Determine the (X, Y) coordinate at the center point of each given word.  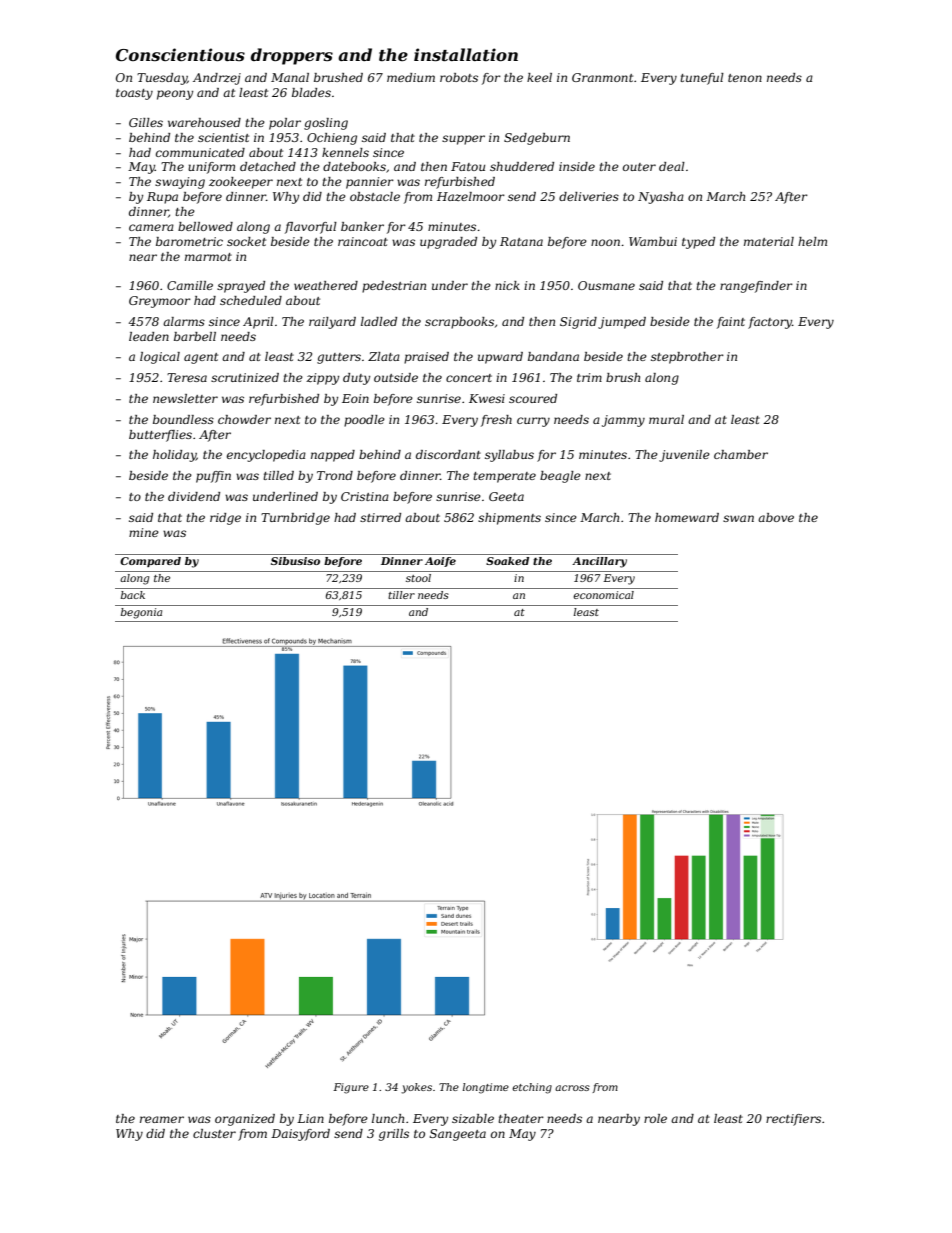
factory (770, 323)
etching (532, 1088)
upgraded (448, 243)
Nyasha (661, 198)
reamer (162, 1119)
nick (507, 285)
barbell (195, 336)
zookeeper (241, 183)
